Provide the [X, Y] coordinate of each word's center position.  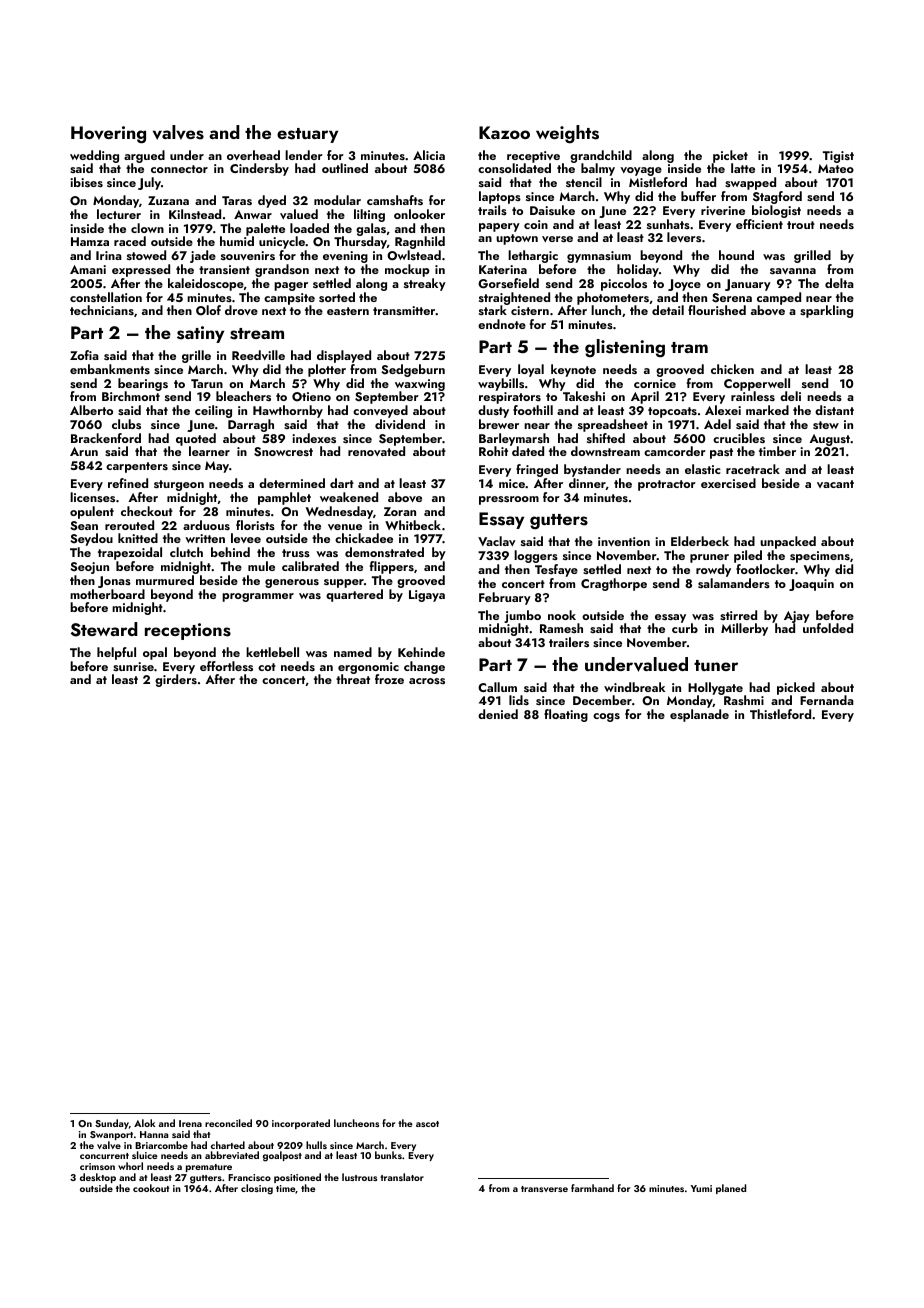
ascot [427, 1124]
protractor [667, 485]
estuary [307, 135]
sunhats [668, 224]
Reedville [258, 355]
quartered [354, 595]
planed [731, 1189]
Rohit [493, 451]
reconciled [228, 1123]
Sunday [112, 1124]
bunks [388, 1155]
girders [176, 681]
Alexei [723, 410]
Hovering [108, 135]
